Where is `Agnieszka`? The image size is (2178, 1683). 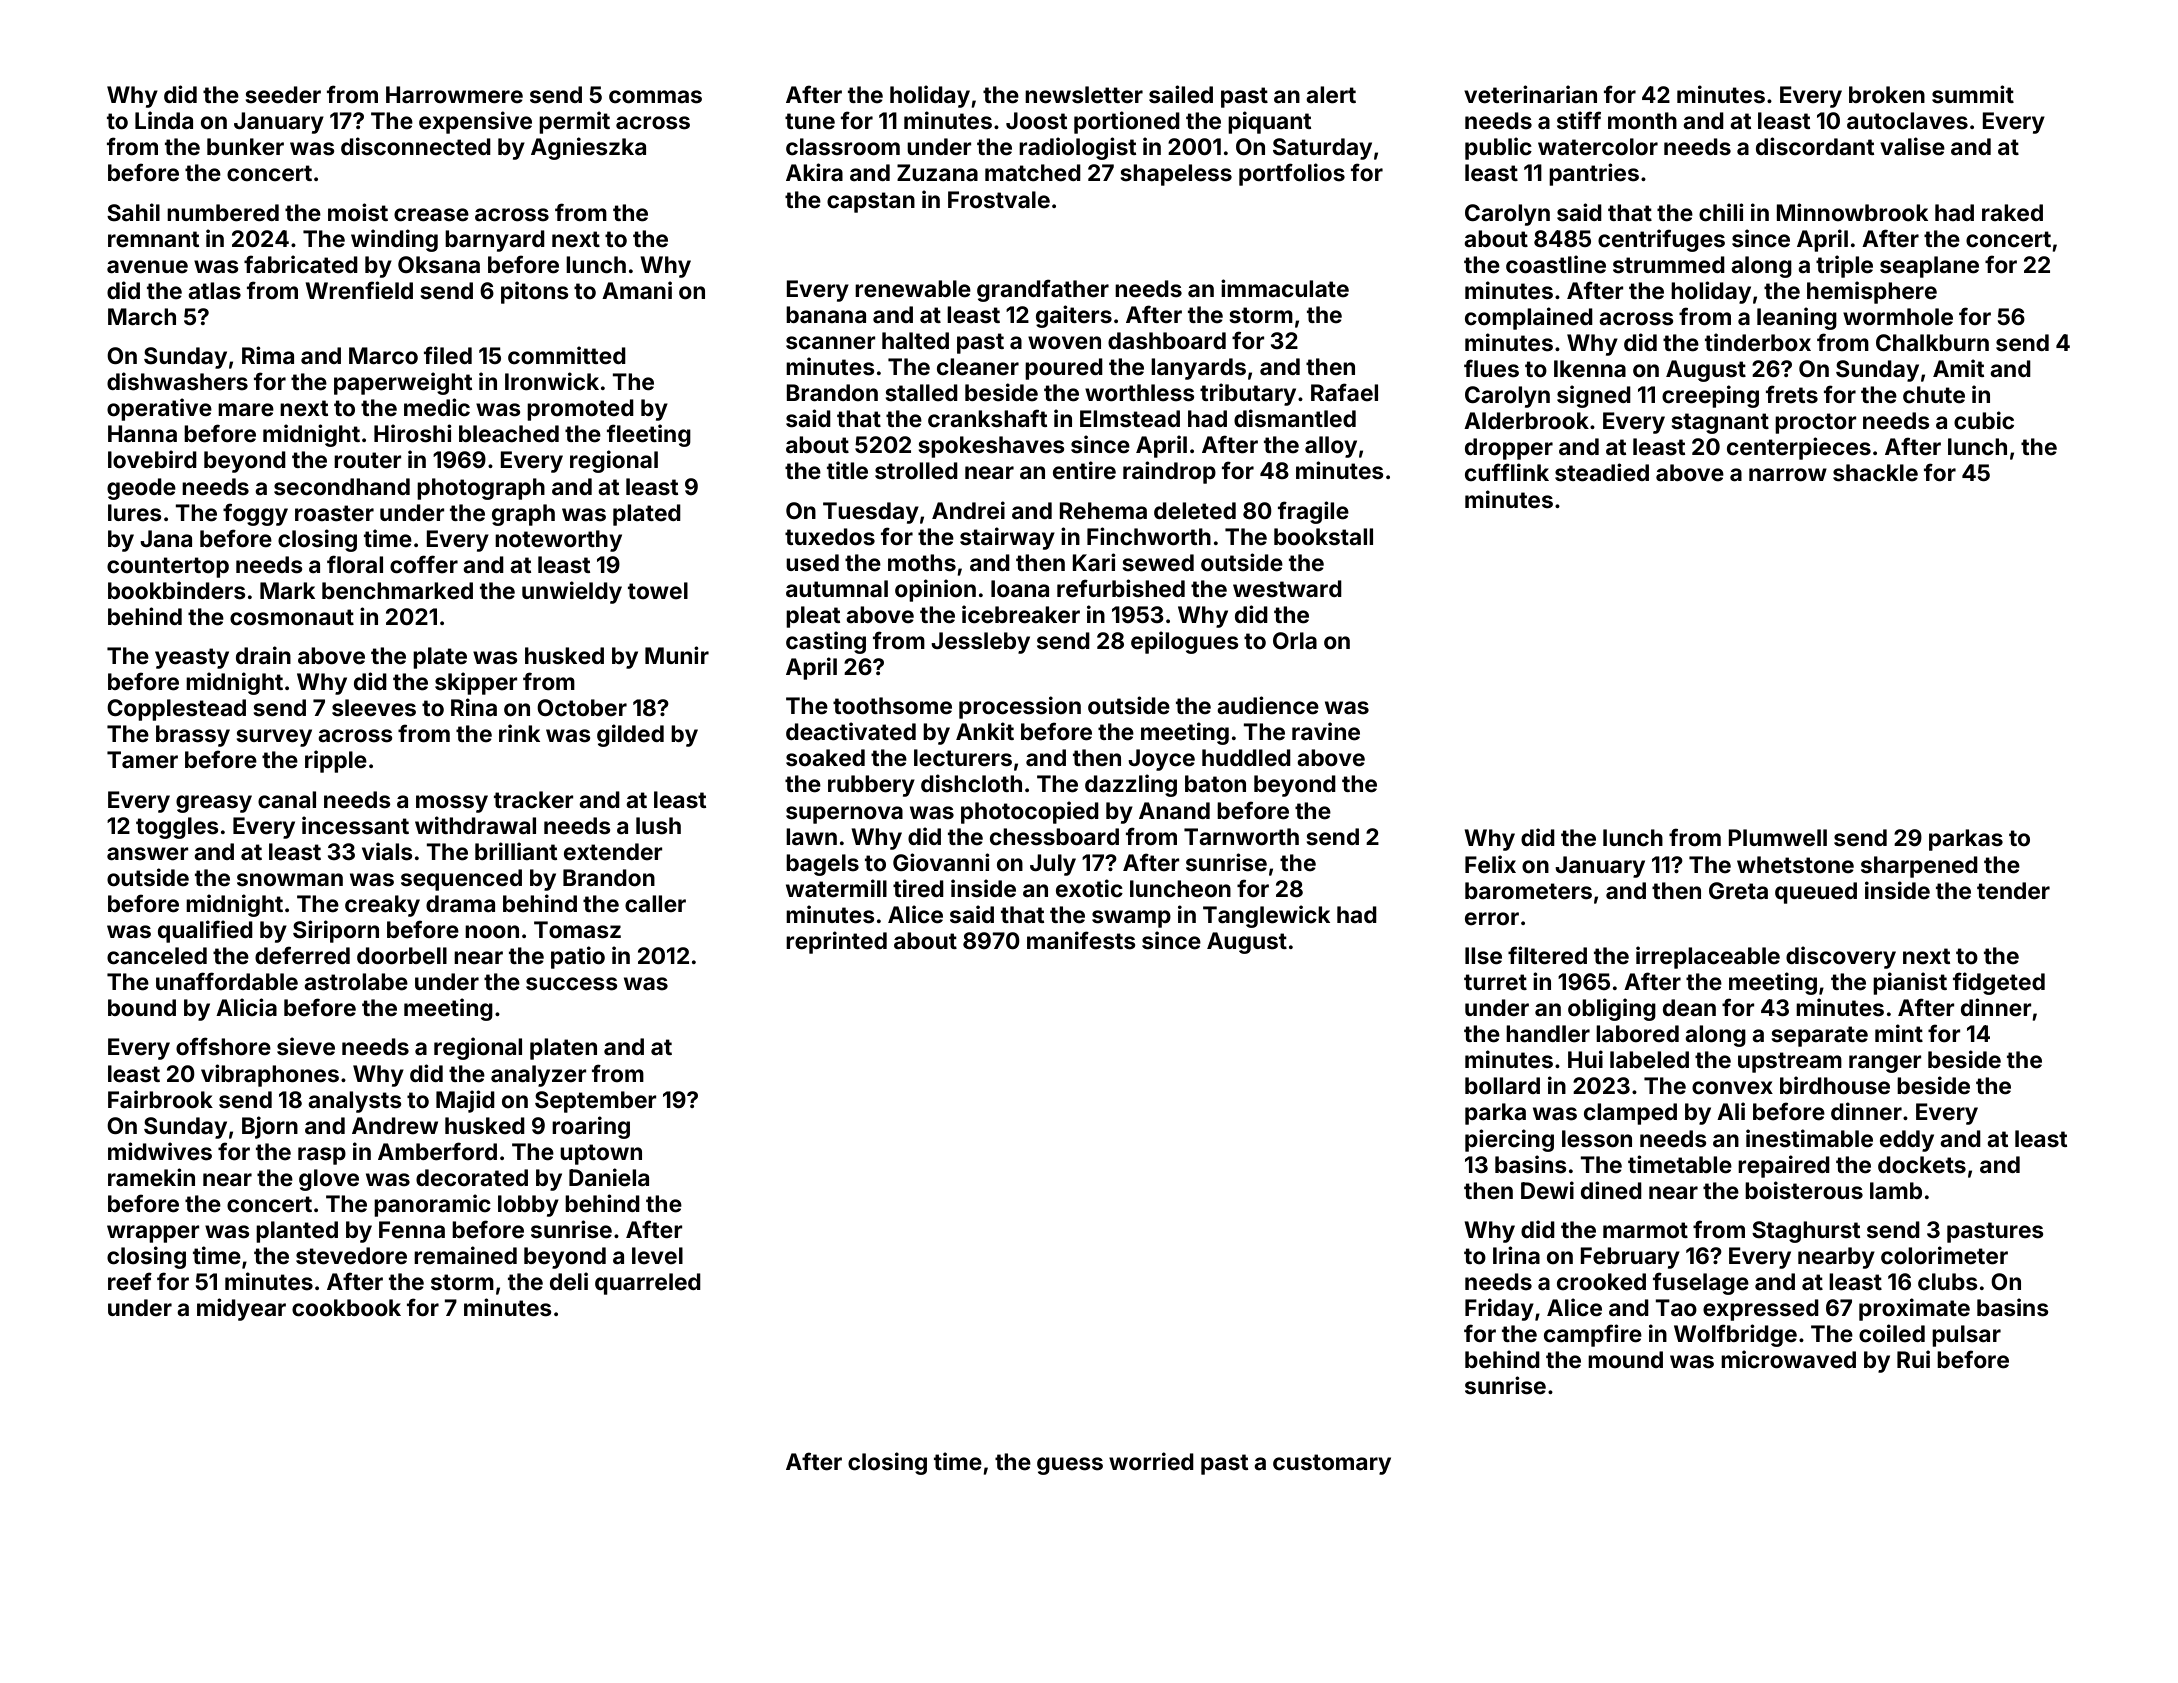
Agnieszka is located at coordinates (588, 148).
